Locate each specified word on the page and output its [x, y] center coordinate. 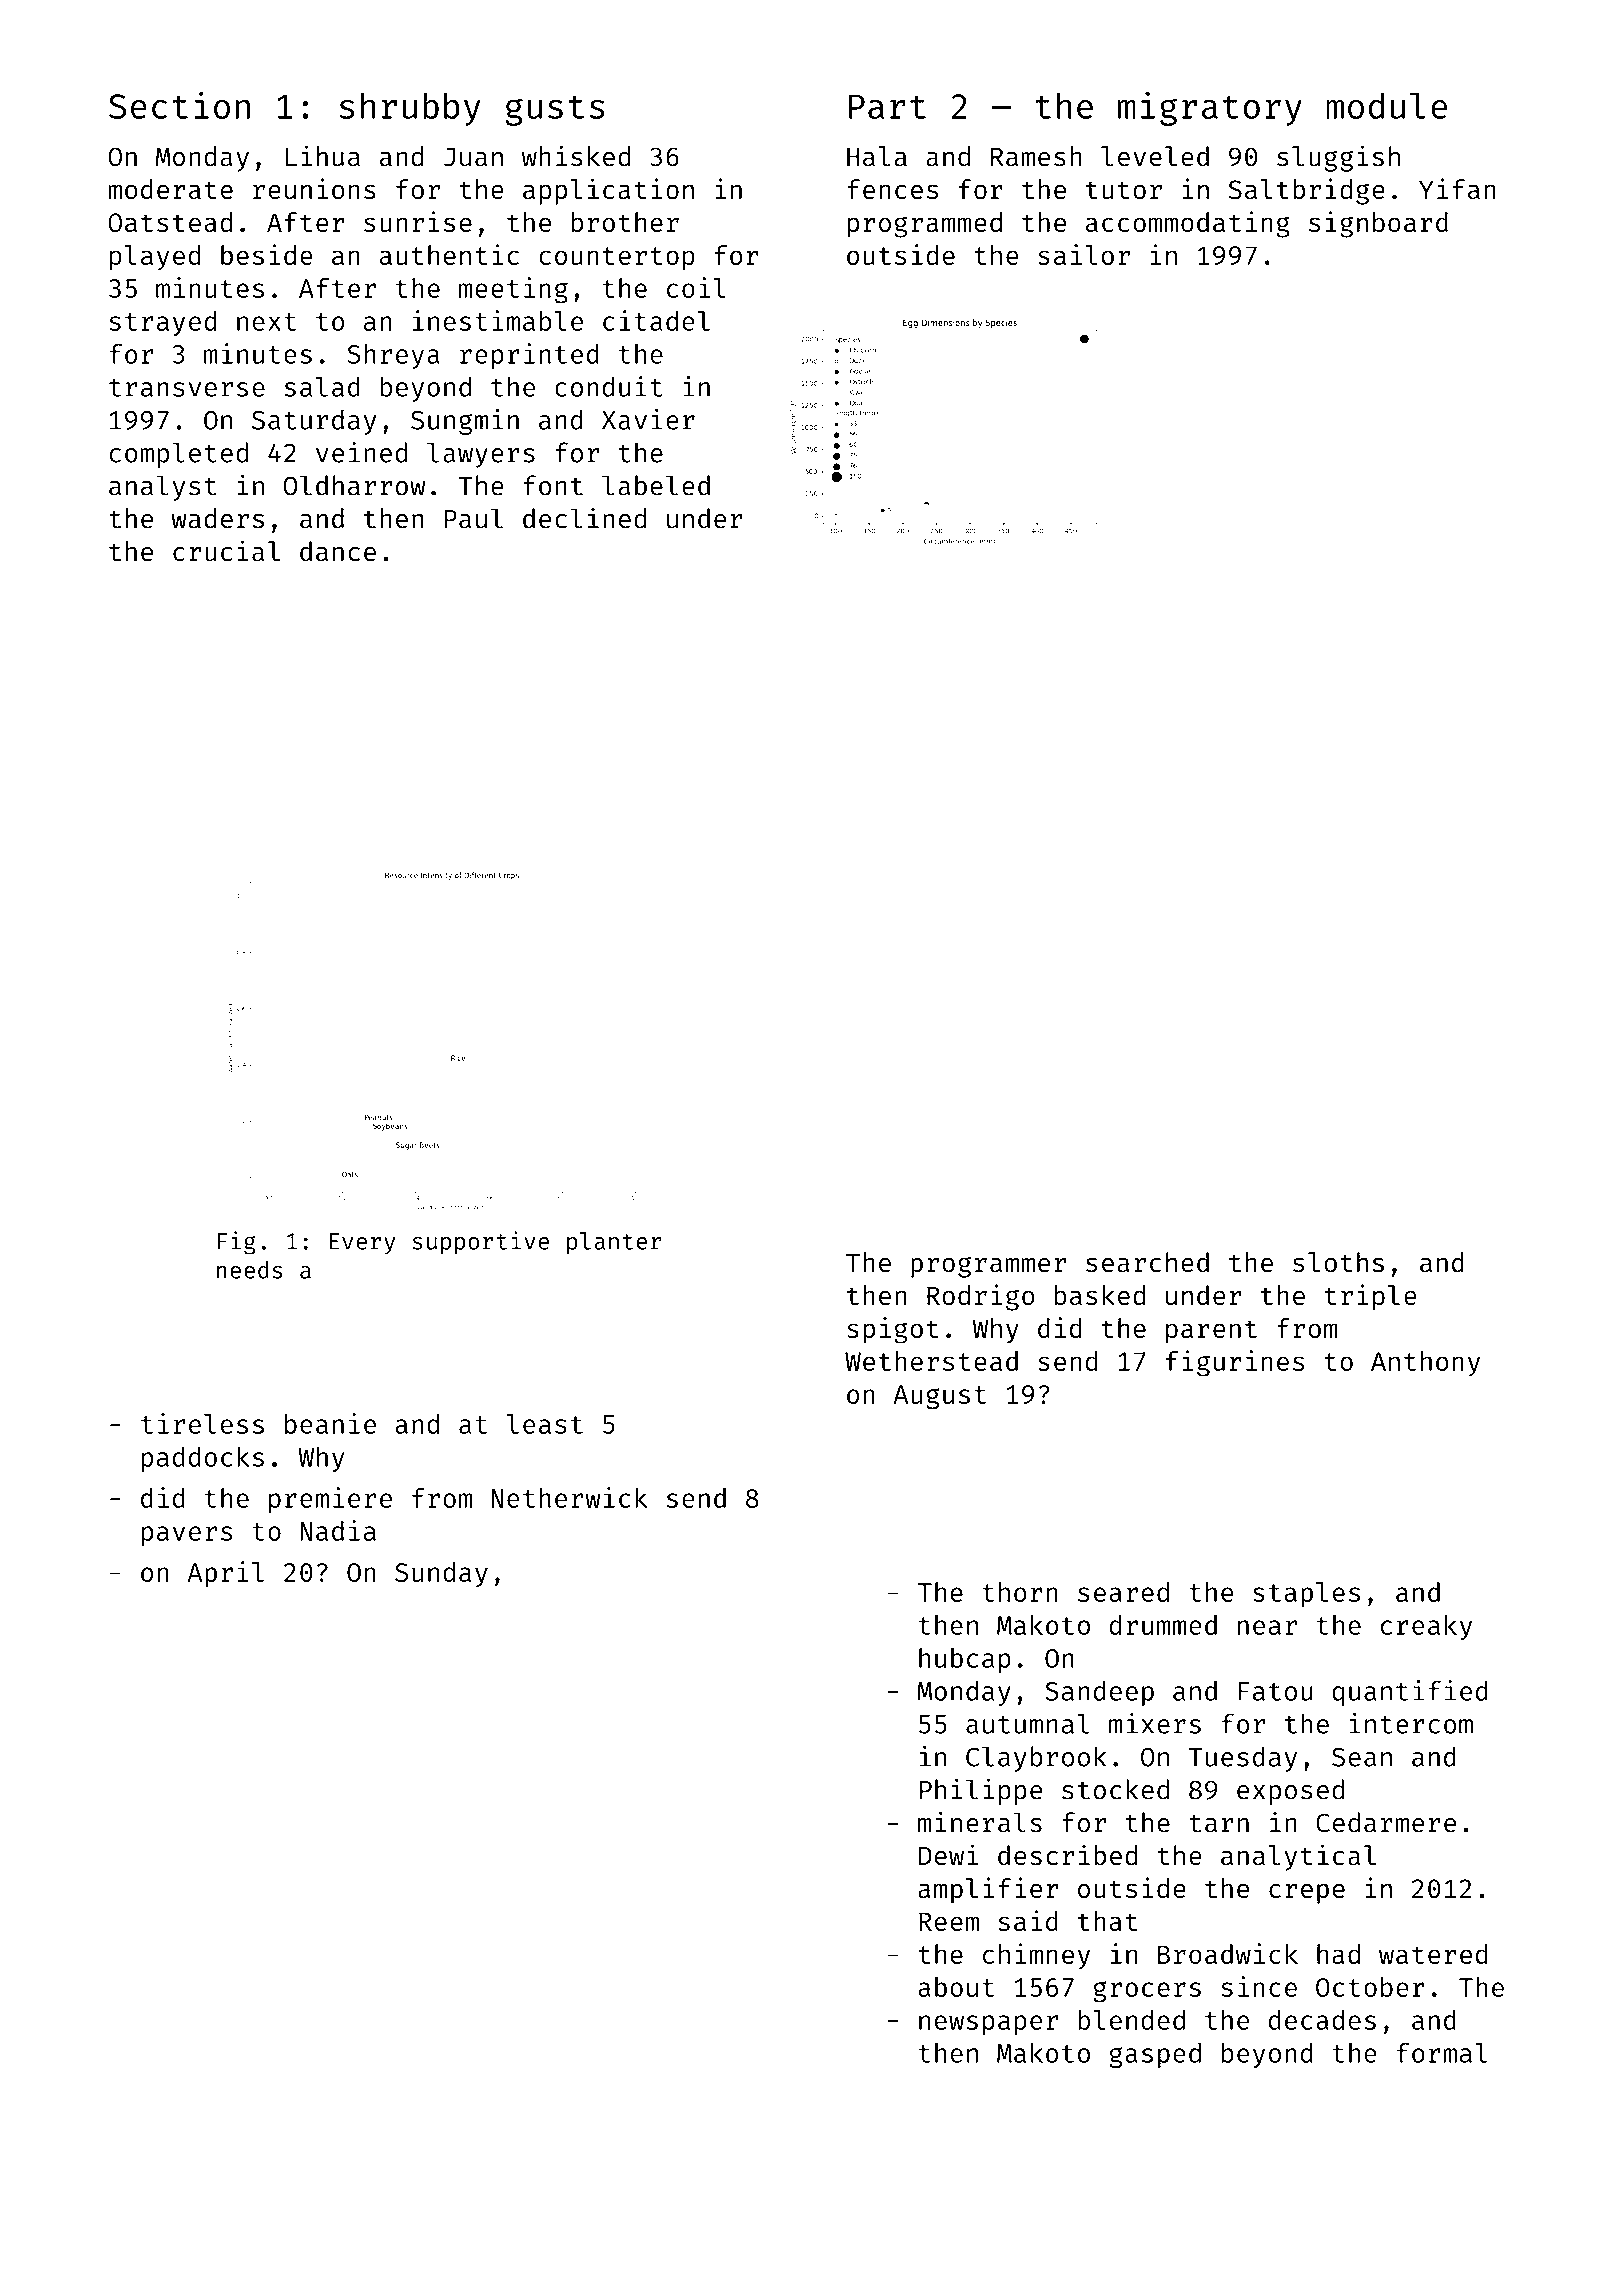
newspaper [988, 2025]
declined [584, 518]
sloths [1338, 1262]
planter [614, 1243]
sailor [1084, 254]
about [956, 1987]
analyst [163, 488]
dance [338, 551]
